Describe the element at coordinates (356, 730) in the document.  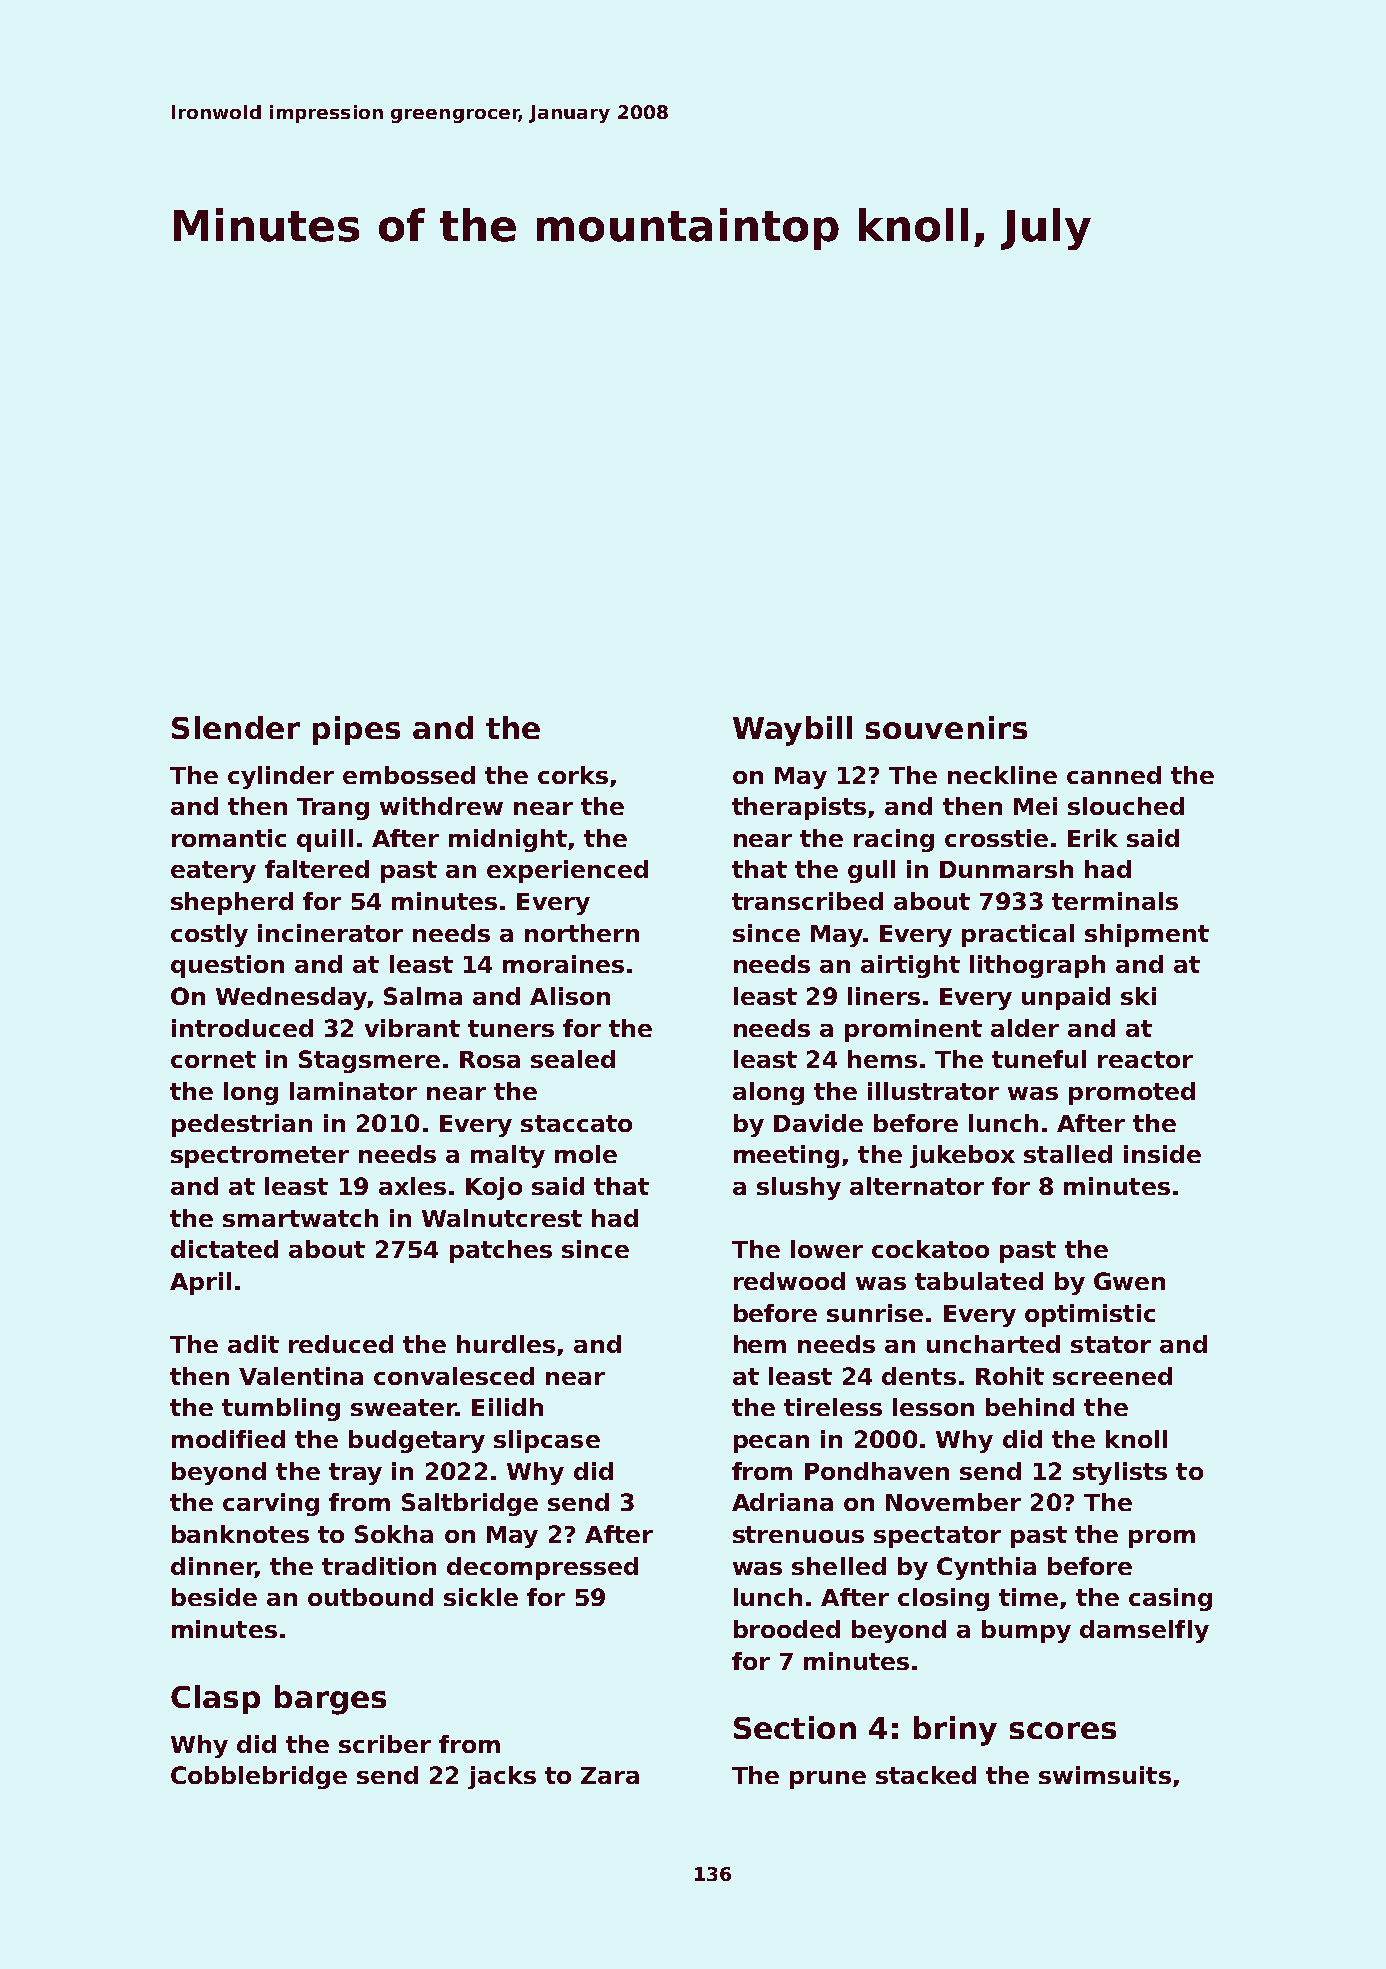
I see `pipes` at that location.
